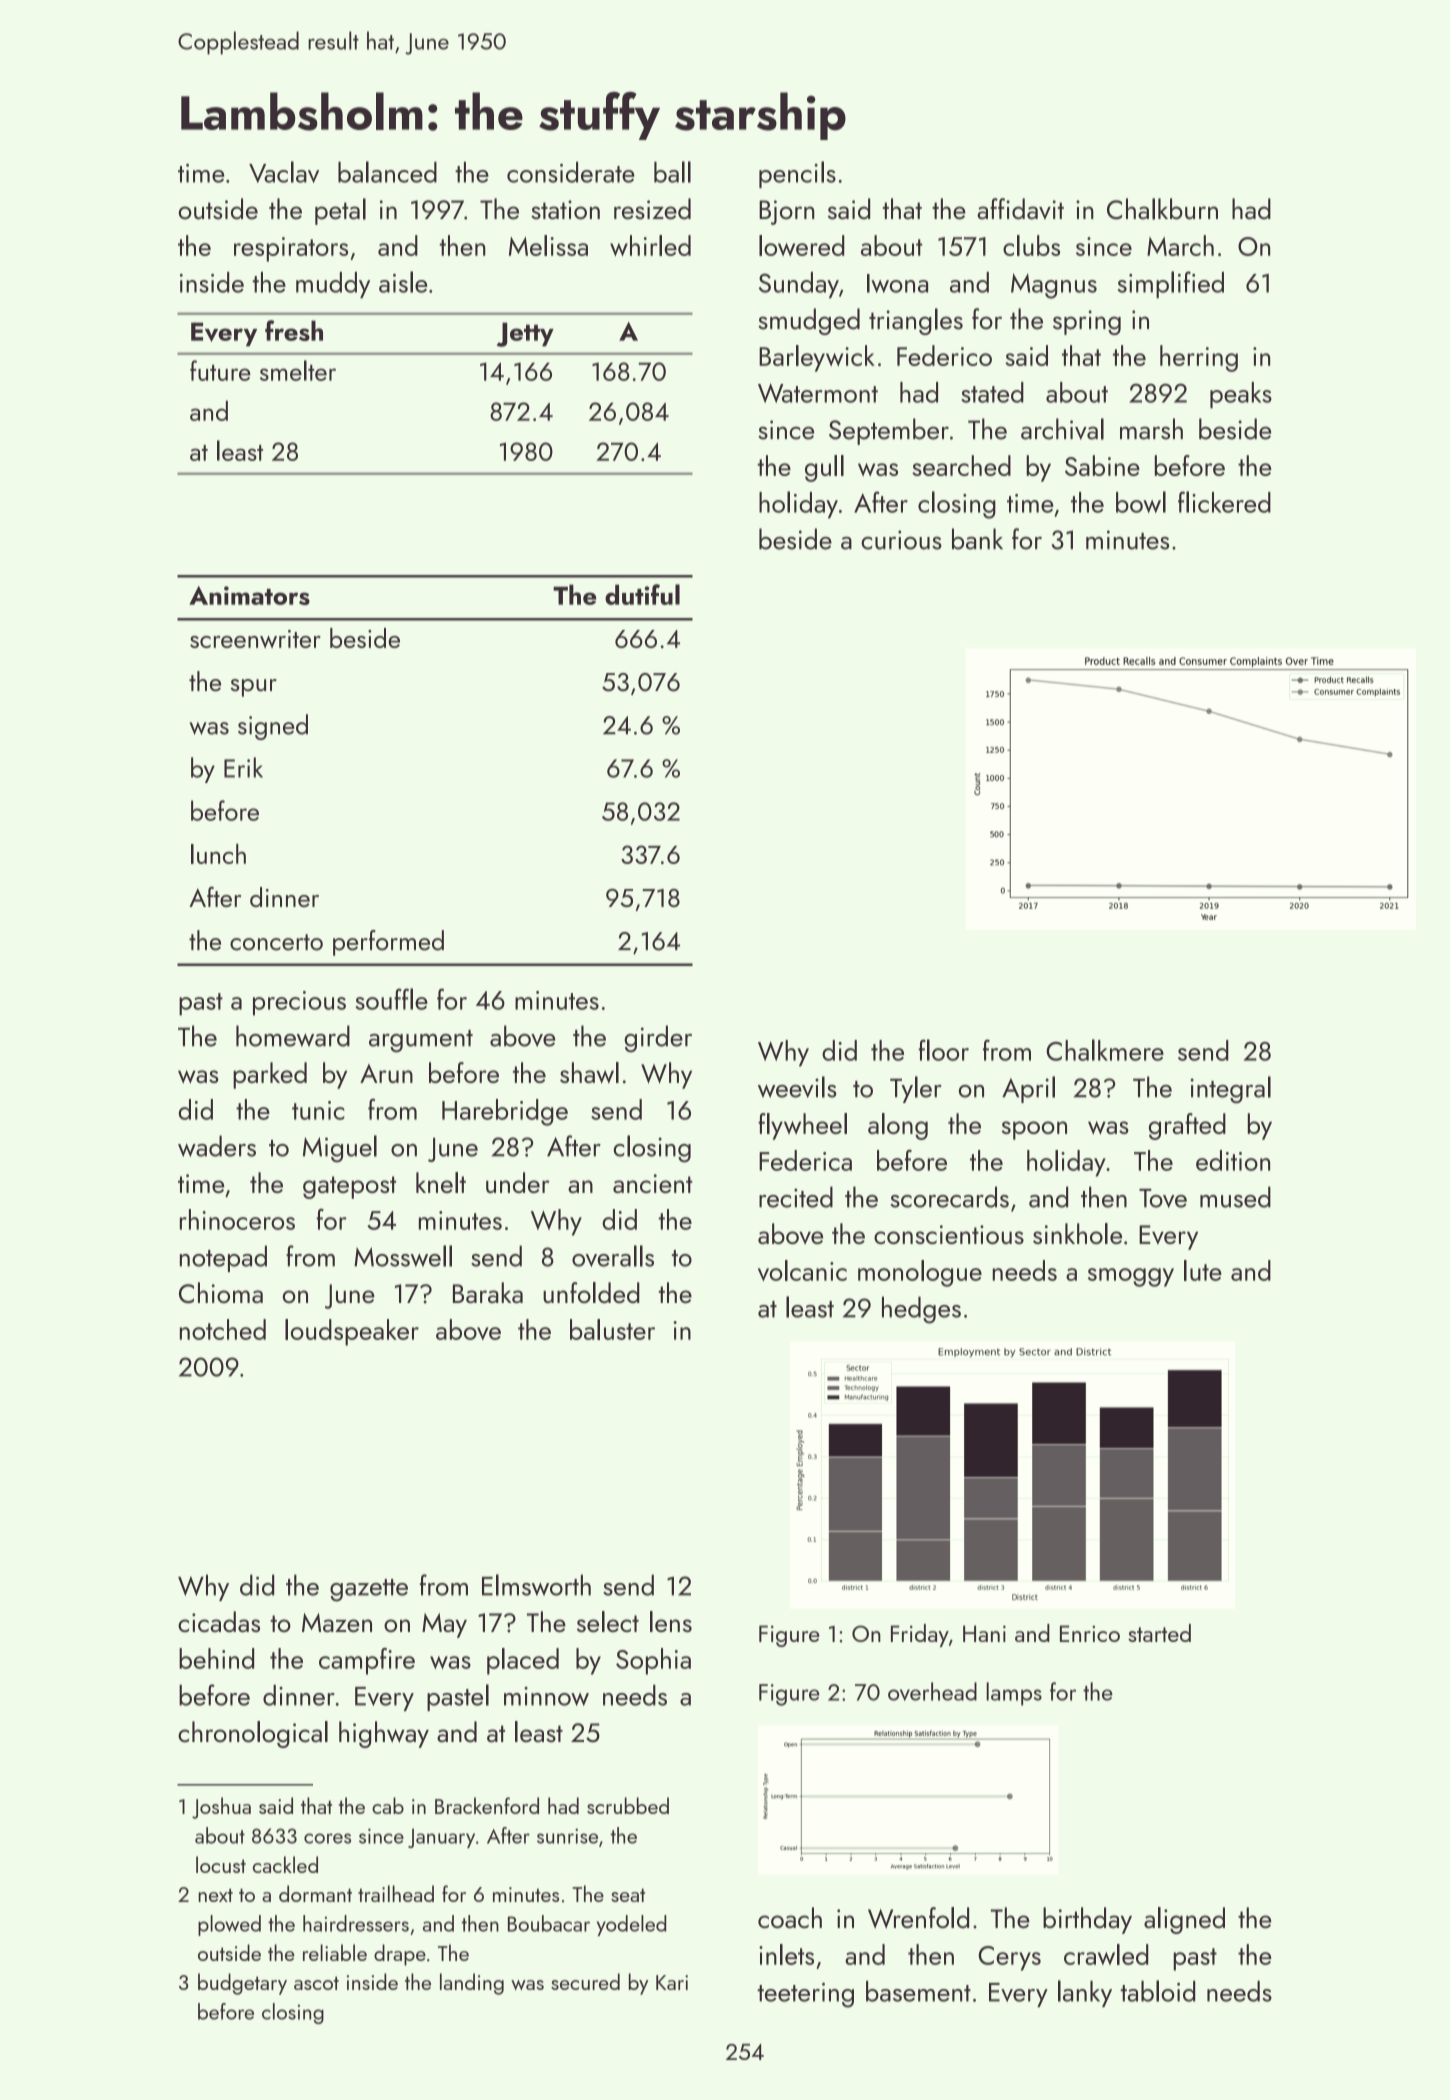 The height and width of the page is (2100, 1450). Describe the element at coordinates (316, 1983) in the page. I see `ascot` at that location.
